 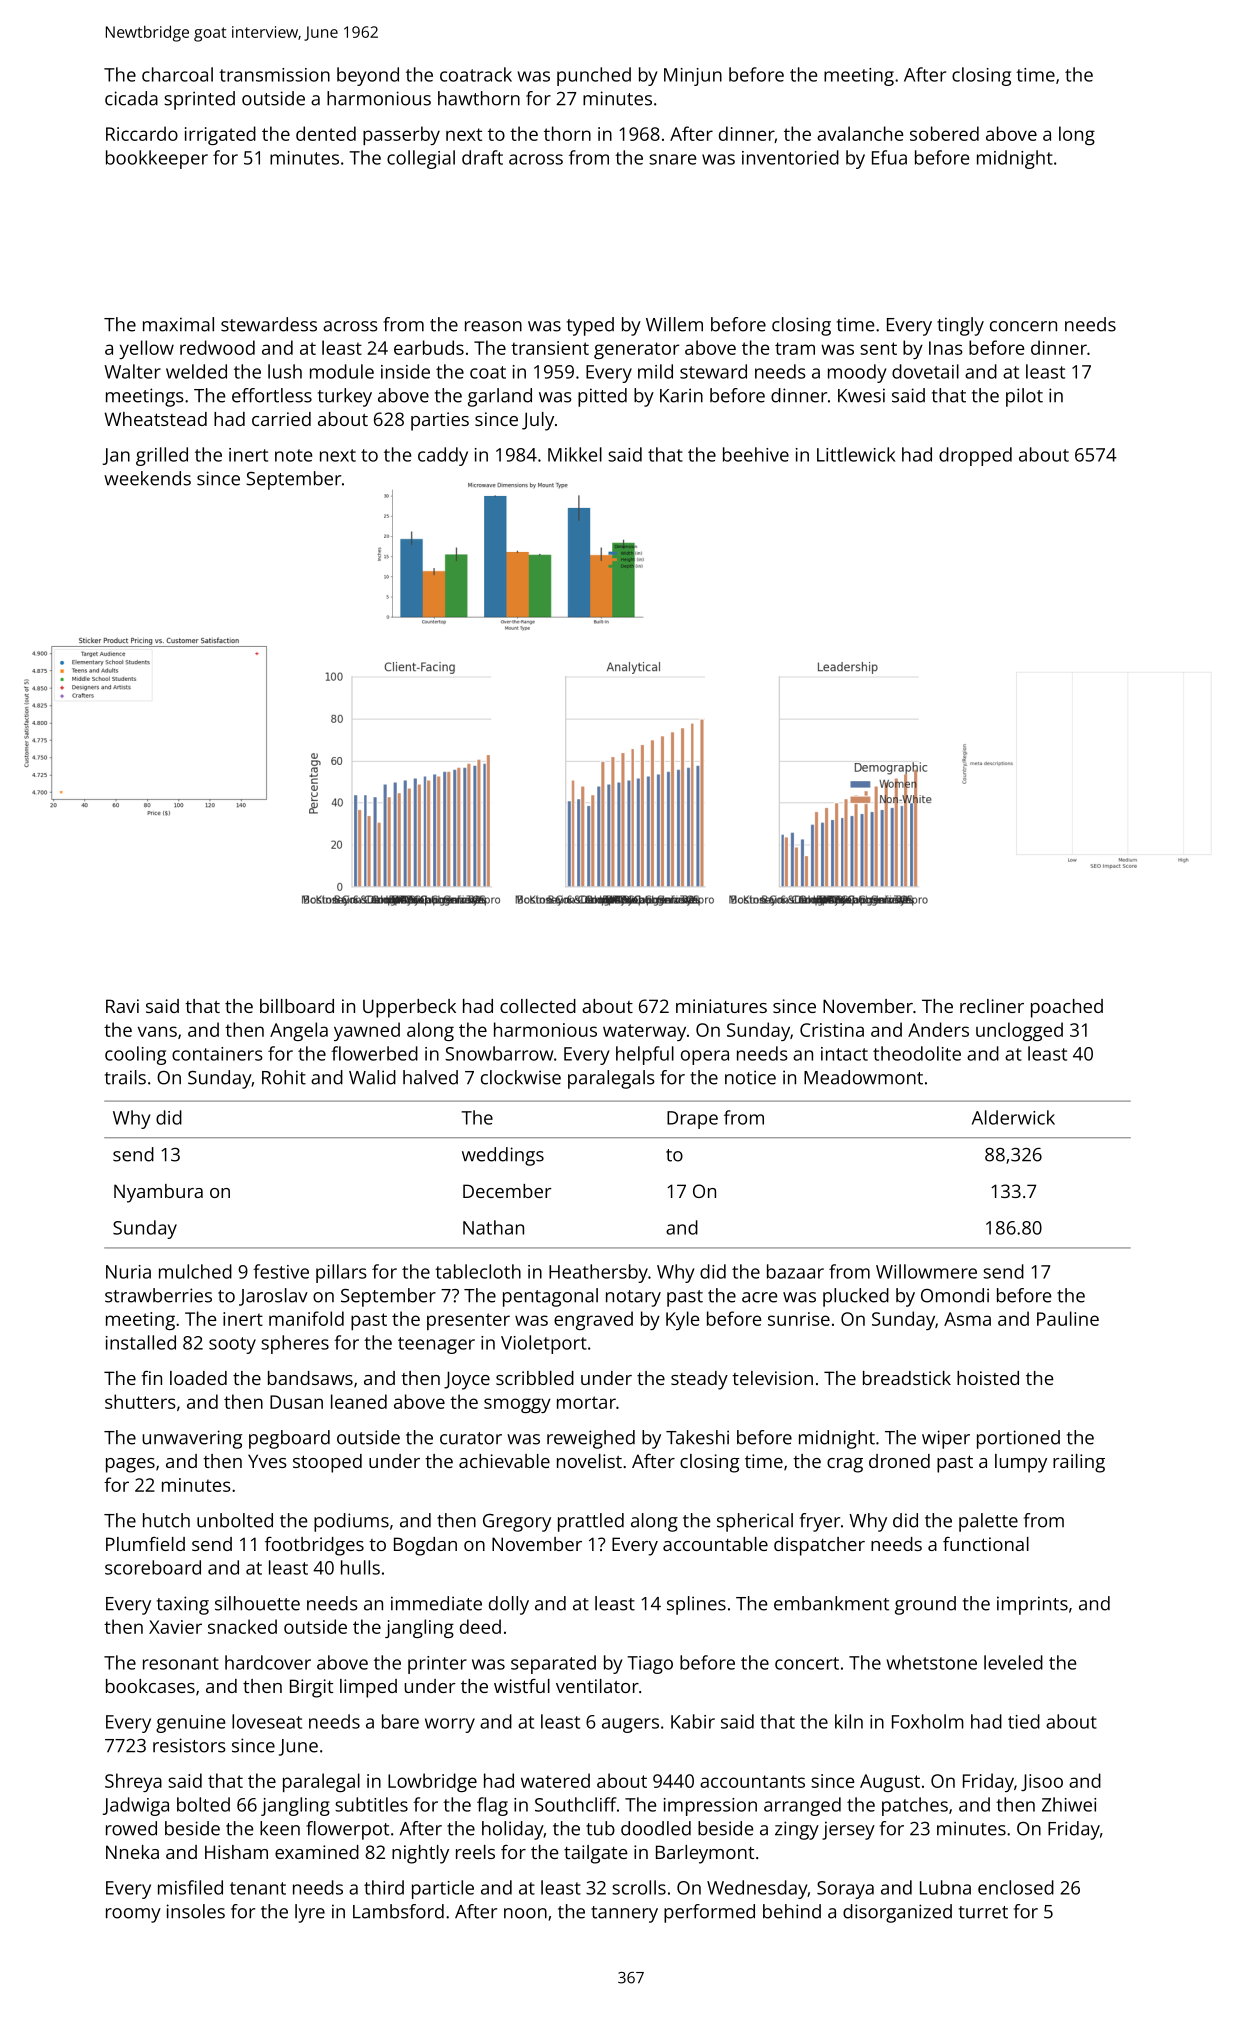 What do you see at coordinates (550, 348) in the screenshot?
I see `transient` at bounding box center [550, 348].
